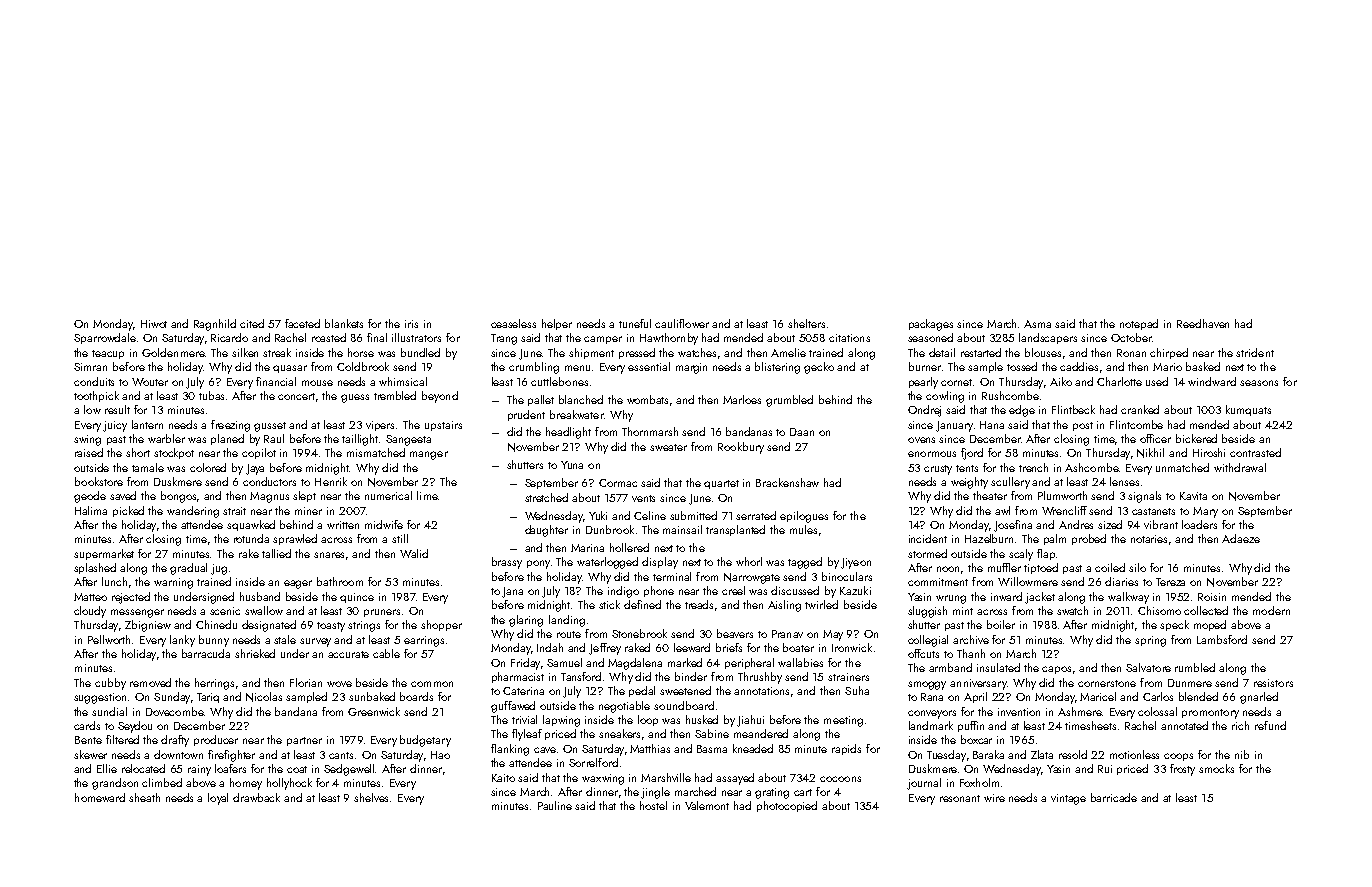 Image resolution: width=1372 pixels, height=887 pixels. Describe the element at coordinates (227, 439) in the screenshot. I see `planed` at that location.
